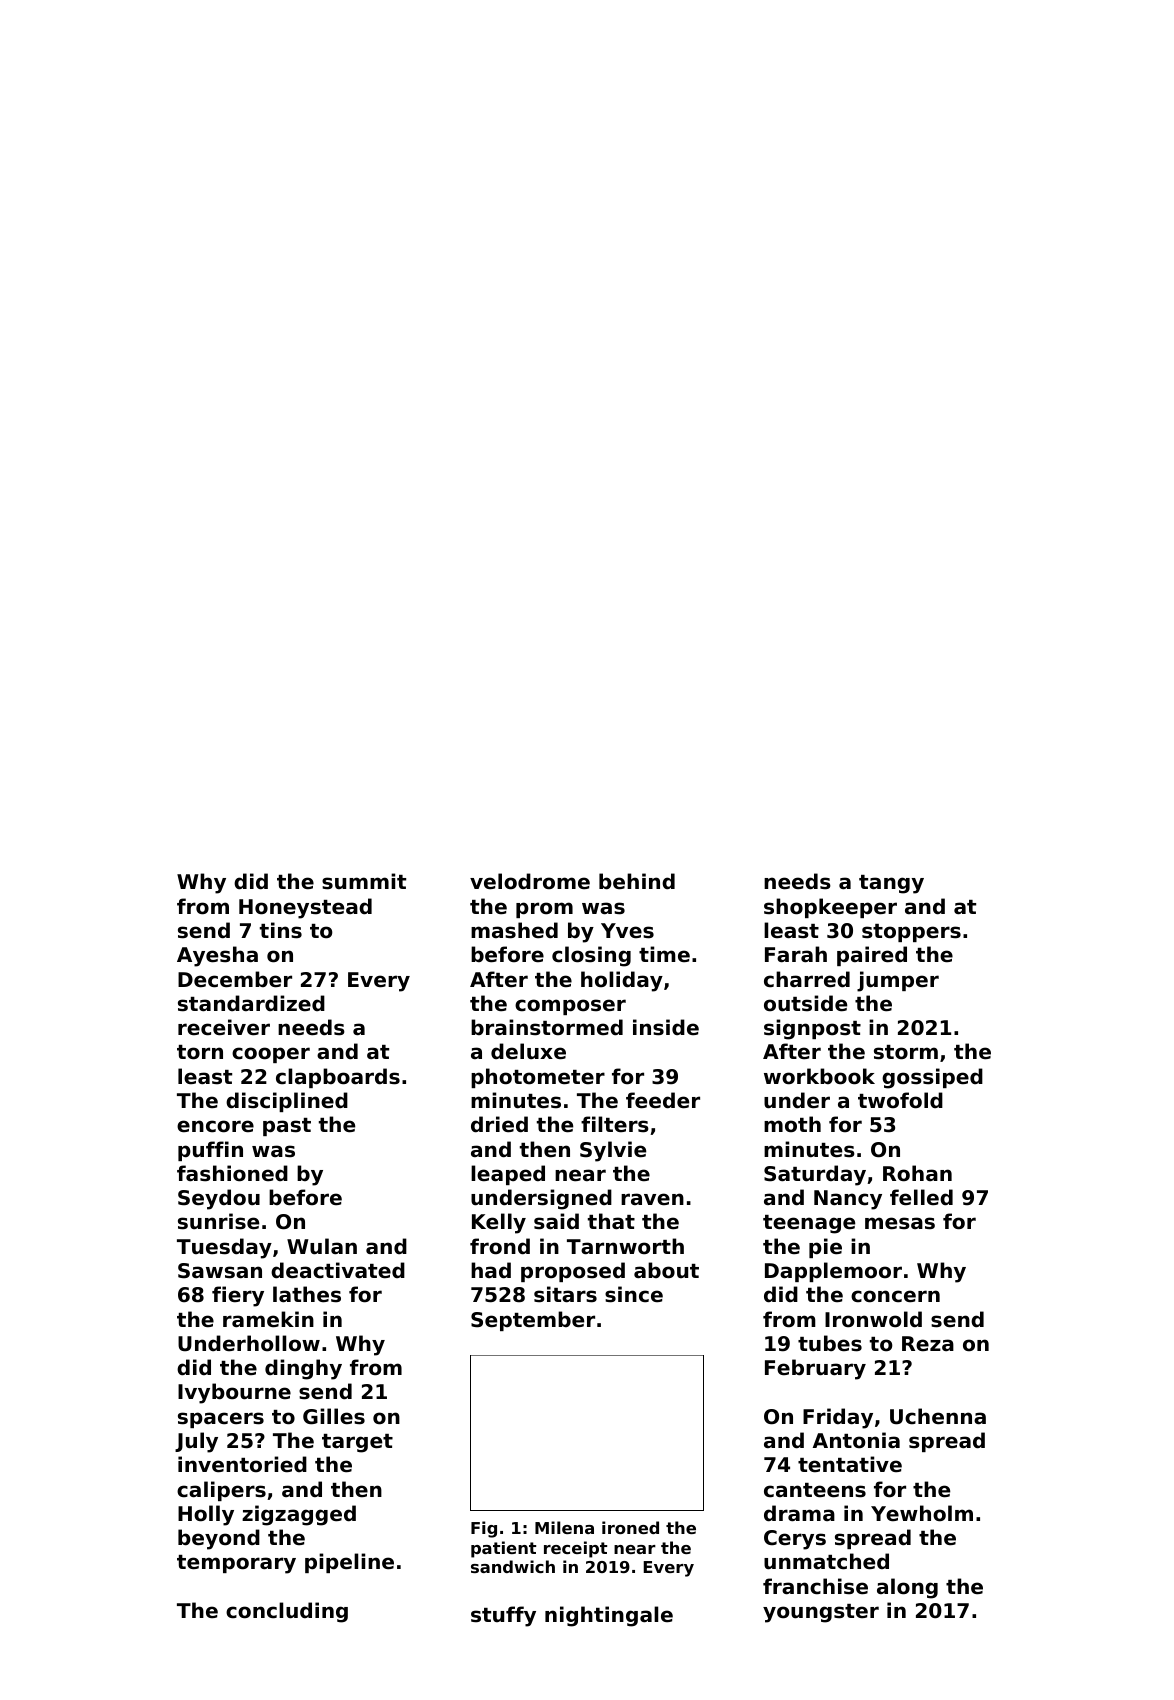 This image has width=1174, height=1700. I want to click on behind, so click(637, 881).
